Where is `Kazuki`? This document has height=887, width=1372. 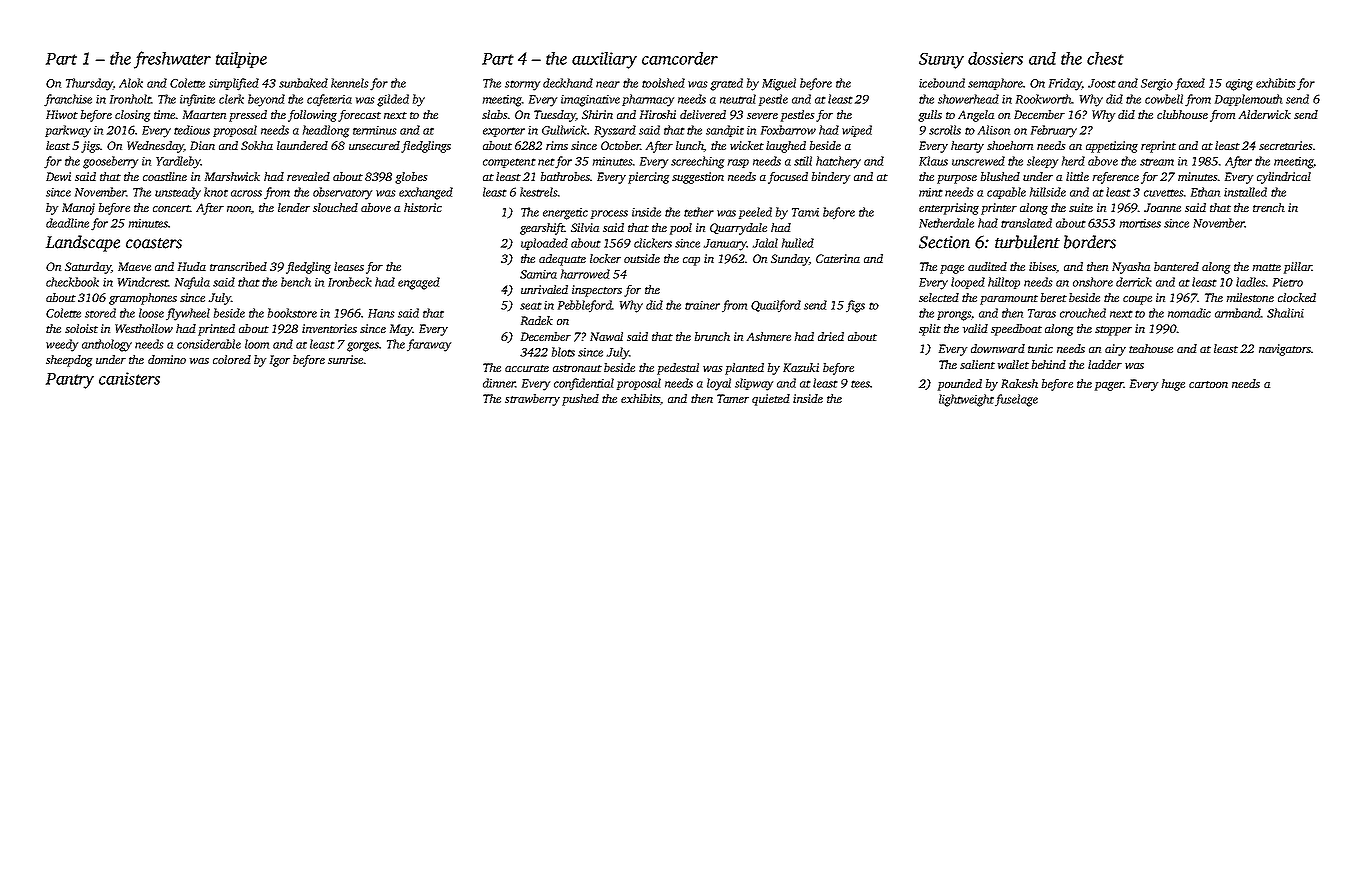 Kazuki is located at coordinates (801, 367).
